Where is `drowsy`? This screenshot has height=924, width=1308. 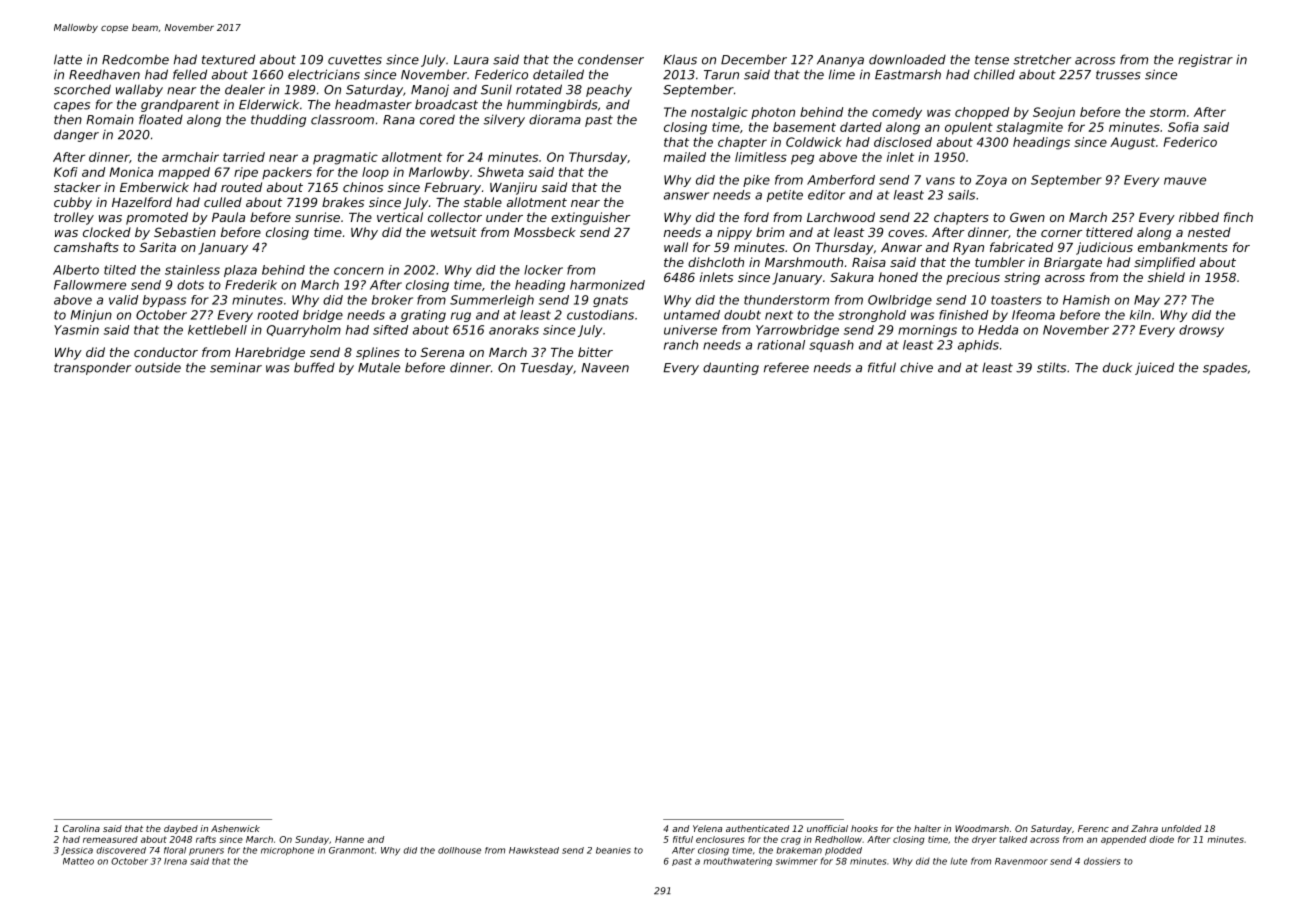
drowsy is located at coordinates (1201, 331).
